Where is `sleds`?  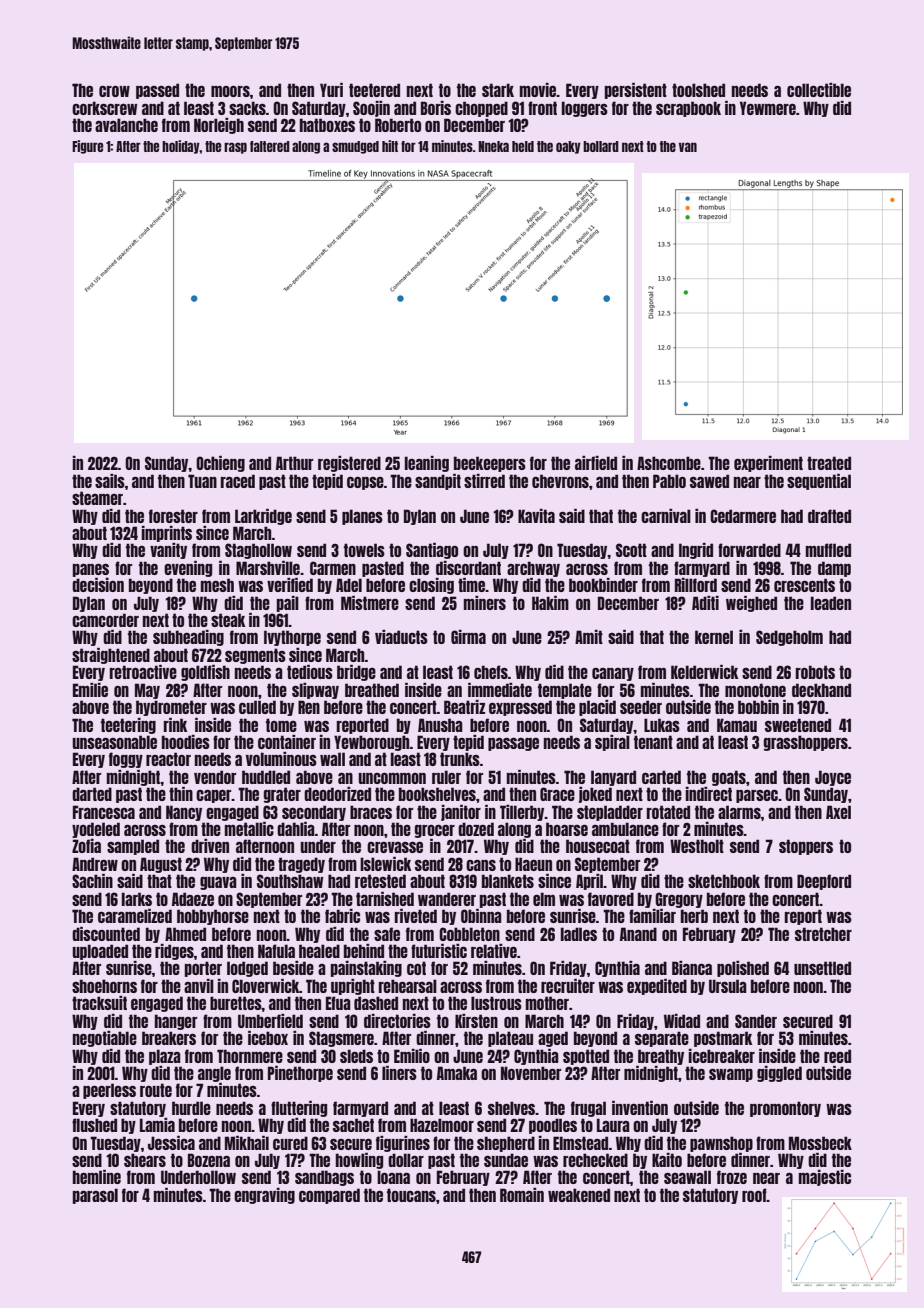
sleds is located at coordinates (356, 1056).
